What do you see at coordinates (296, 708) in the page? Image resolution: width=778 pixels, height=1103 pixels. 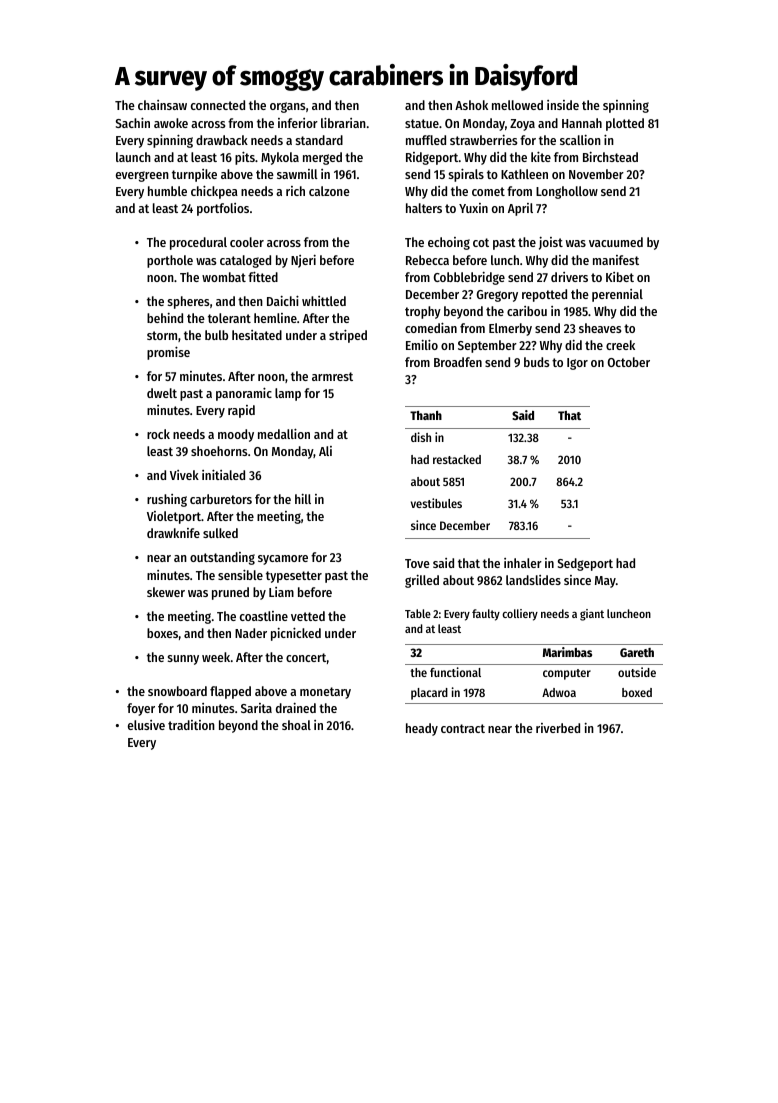 I see `drained` at bounding box center [296, 708].
